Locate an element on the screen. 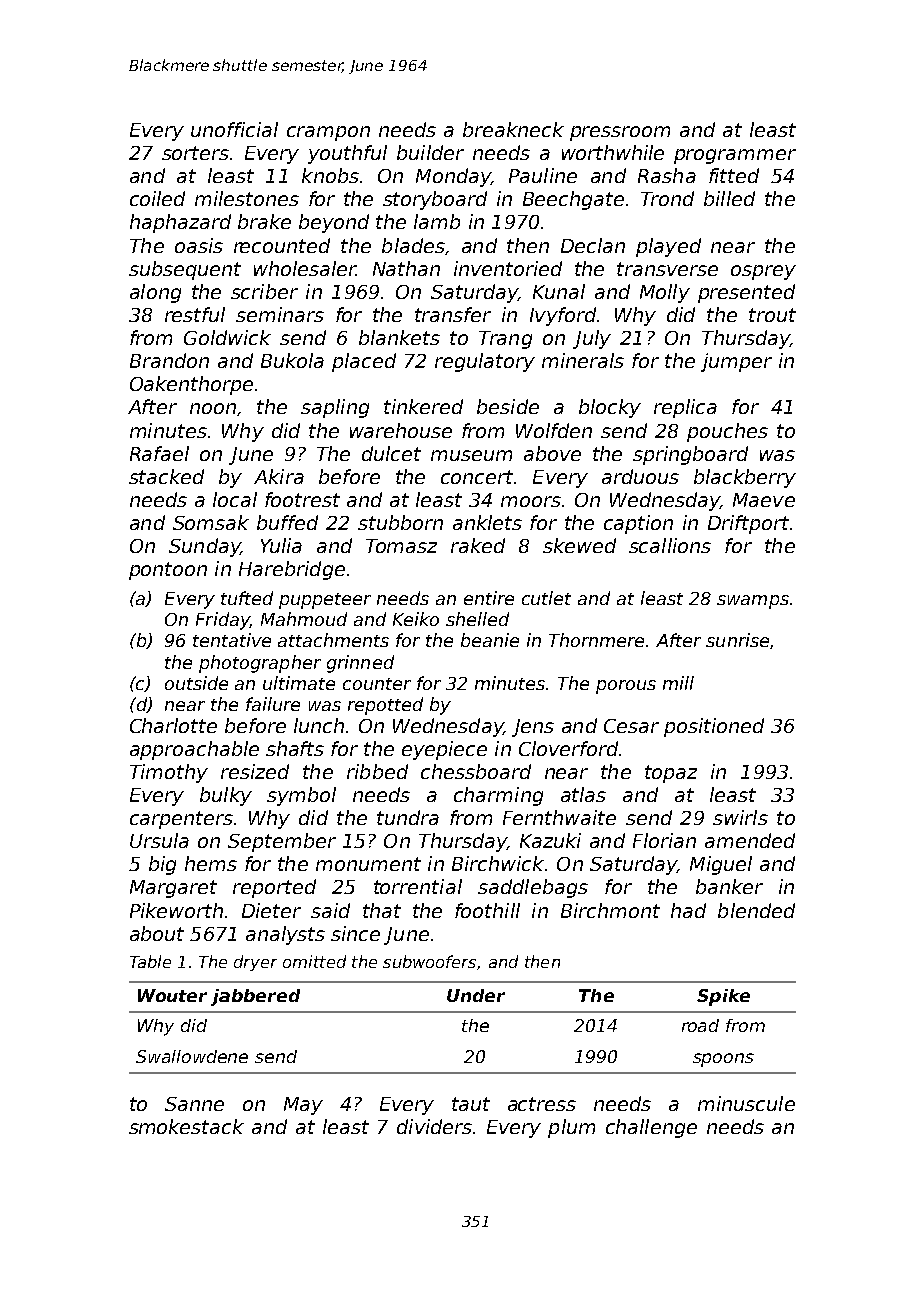 The image size is (924, 1311). Swallowdene is located at coordinates (192, 1056).
